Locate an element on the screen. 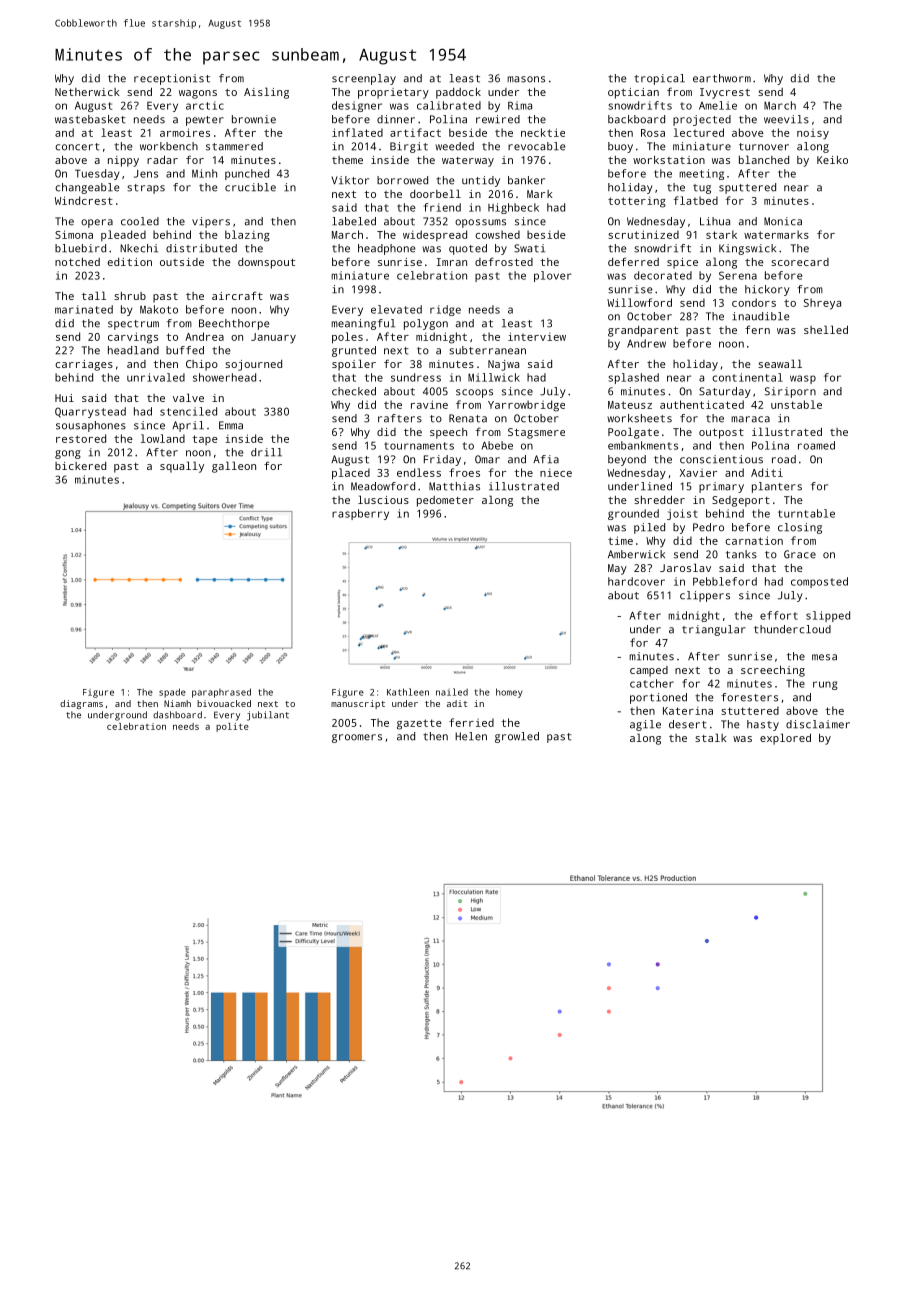 The height and width of the screenshot is (1316, 908). Shreya is located at coordinates (822, 304).
